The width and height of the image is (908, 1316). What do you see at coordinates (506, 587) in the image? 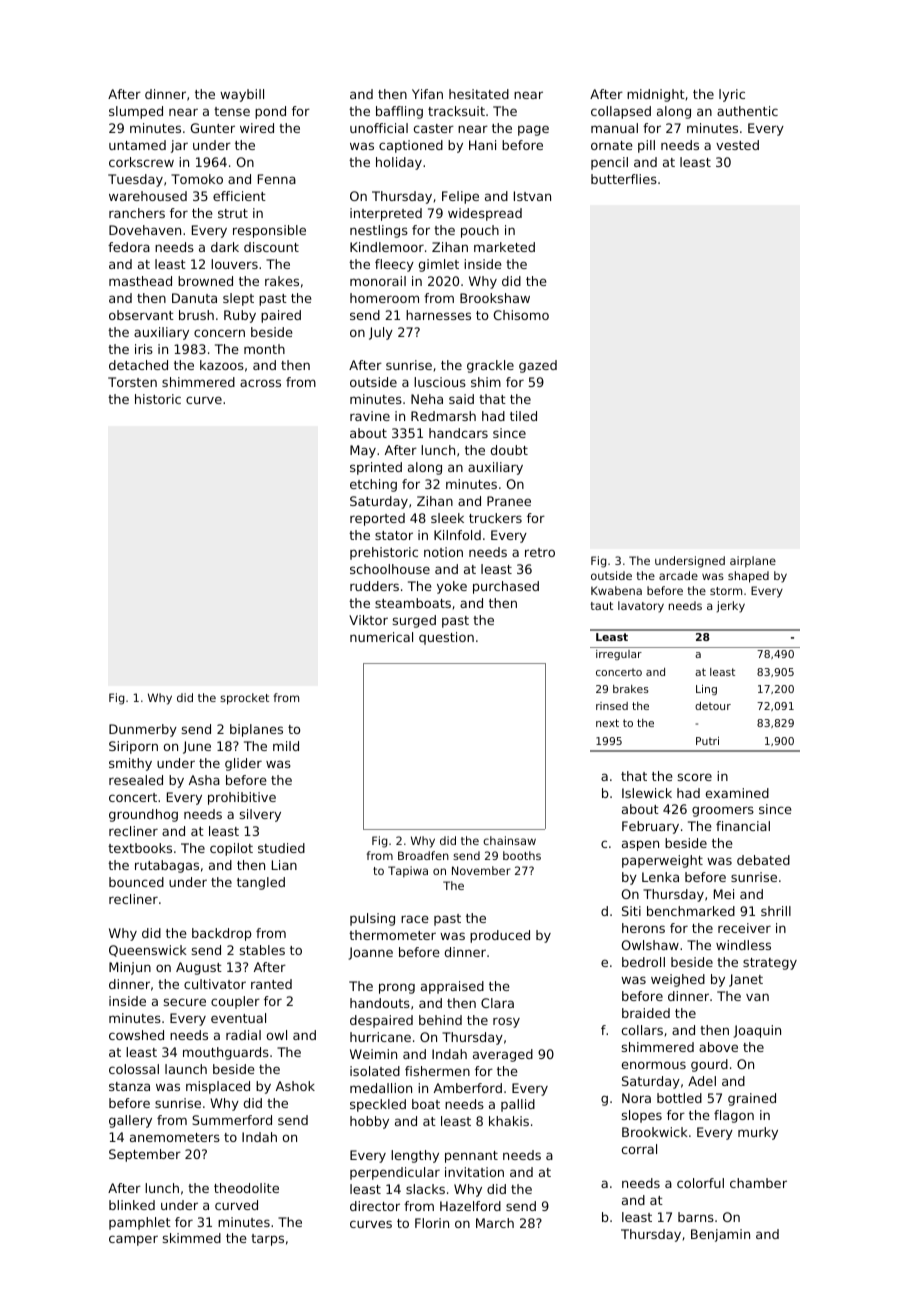
I see `purchased` at bounding box center [506, 587].
